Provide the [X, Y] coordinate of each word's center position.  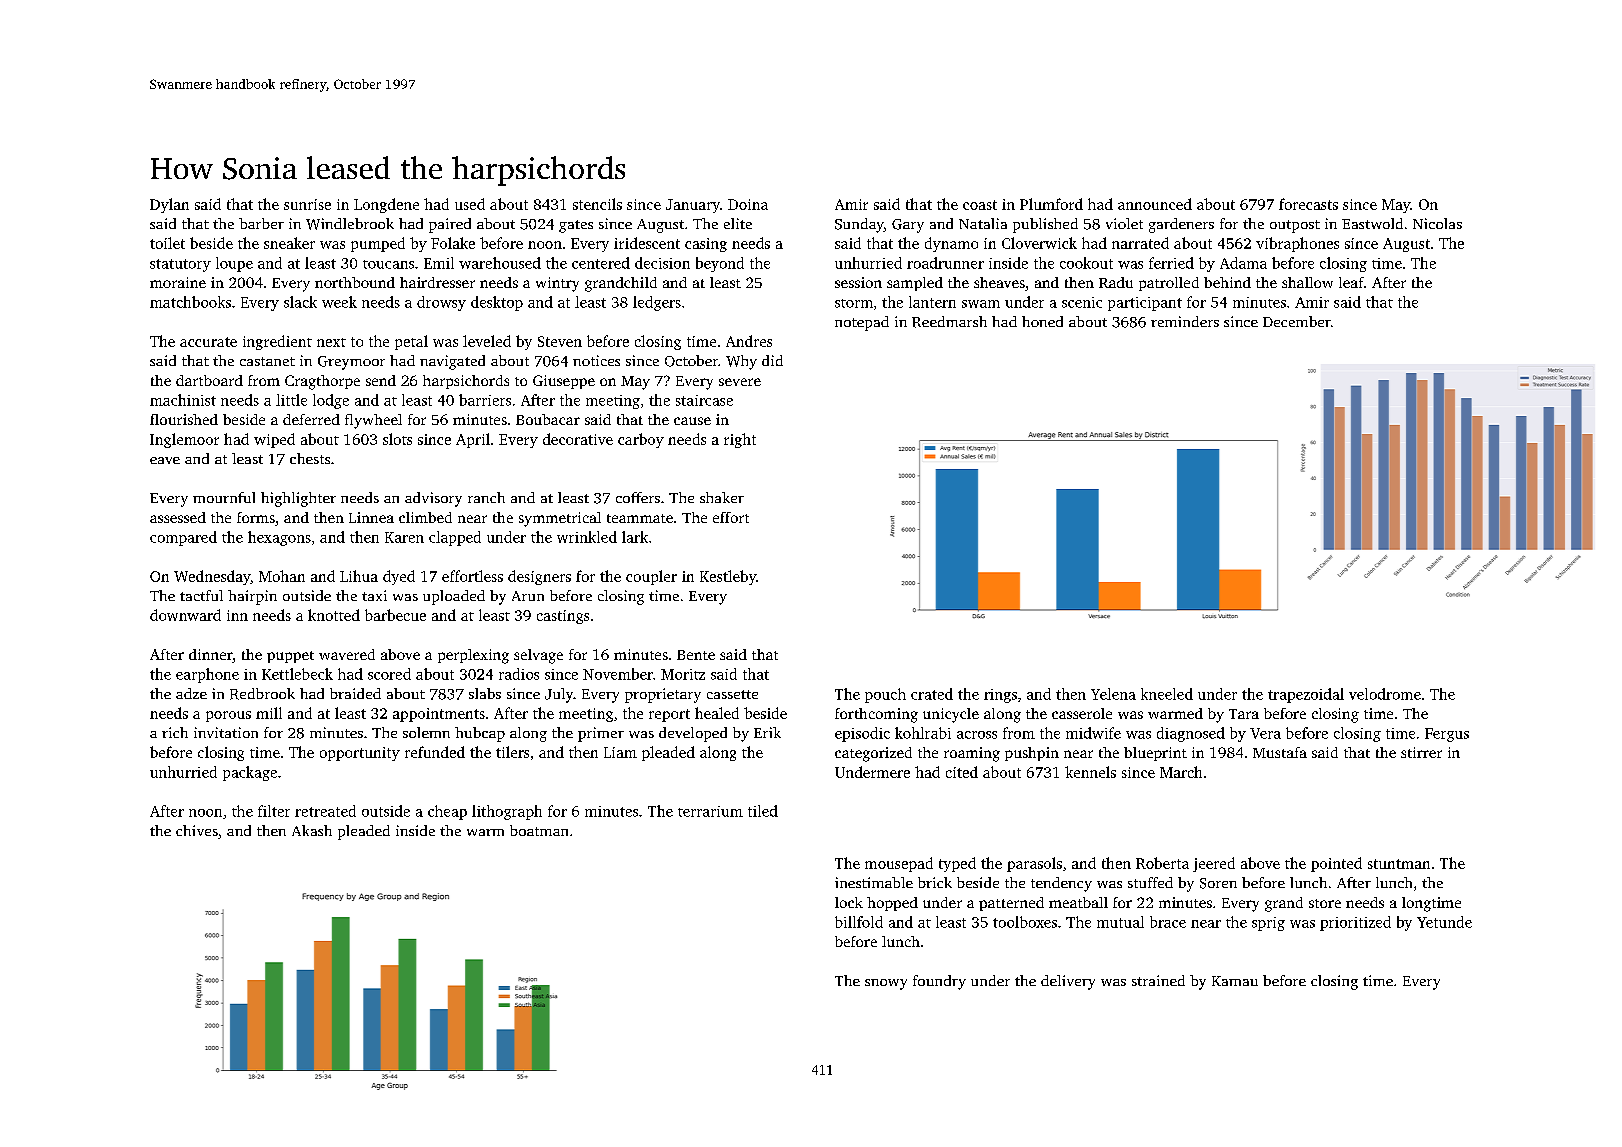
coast [980, 205]
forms [256, 517]
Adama [1243, 263]
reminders [1185, 321]
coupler [651, 577]
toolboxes [1025, 922]
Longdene [386, 205]
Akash [312, 830]
